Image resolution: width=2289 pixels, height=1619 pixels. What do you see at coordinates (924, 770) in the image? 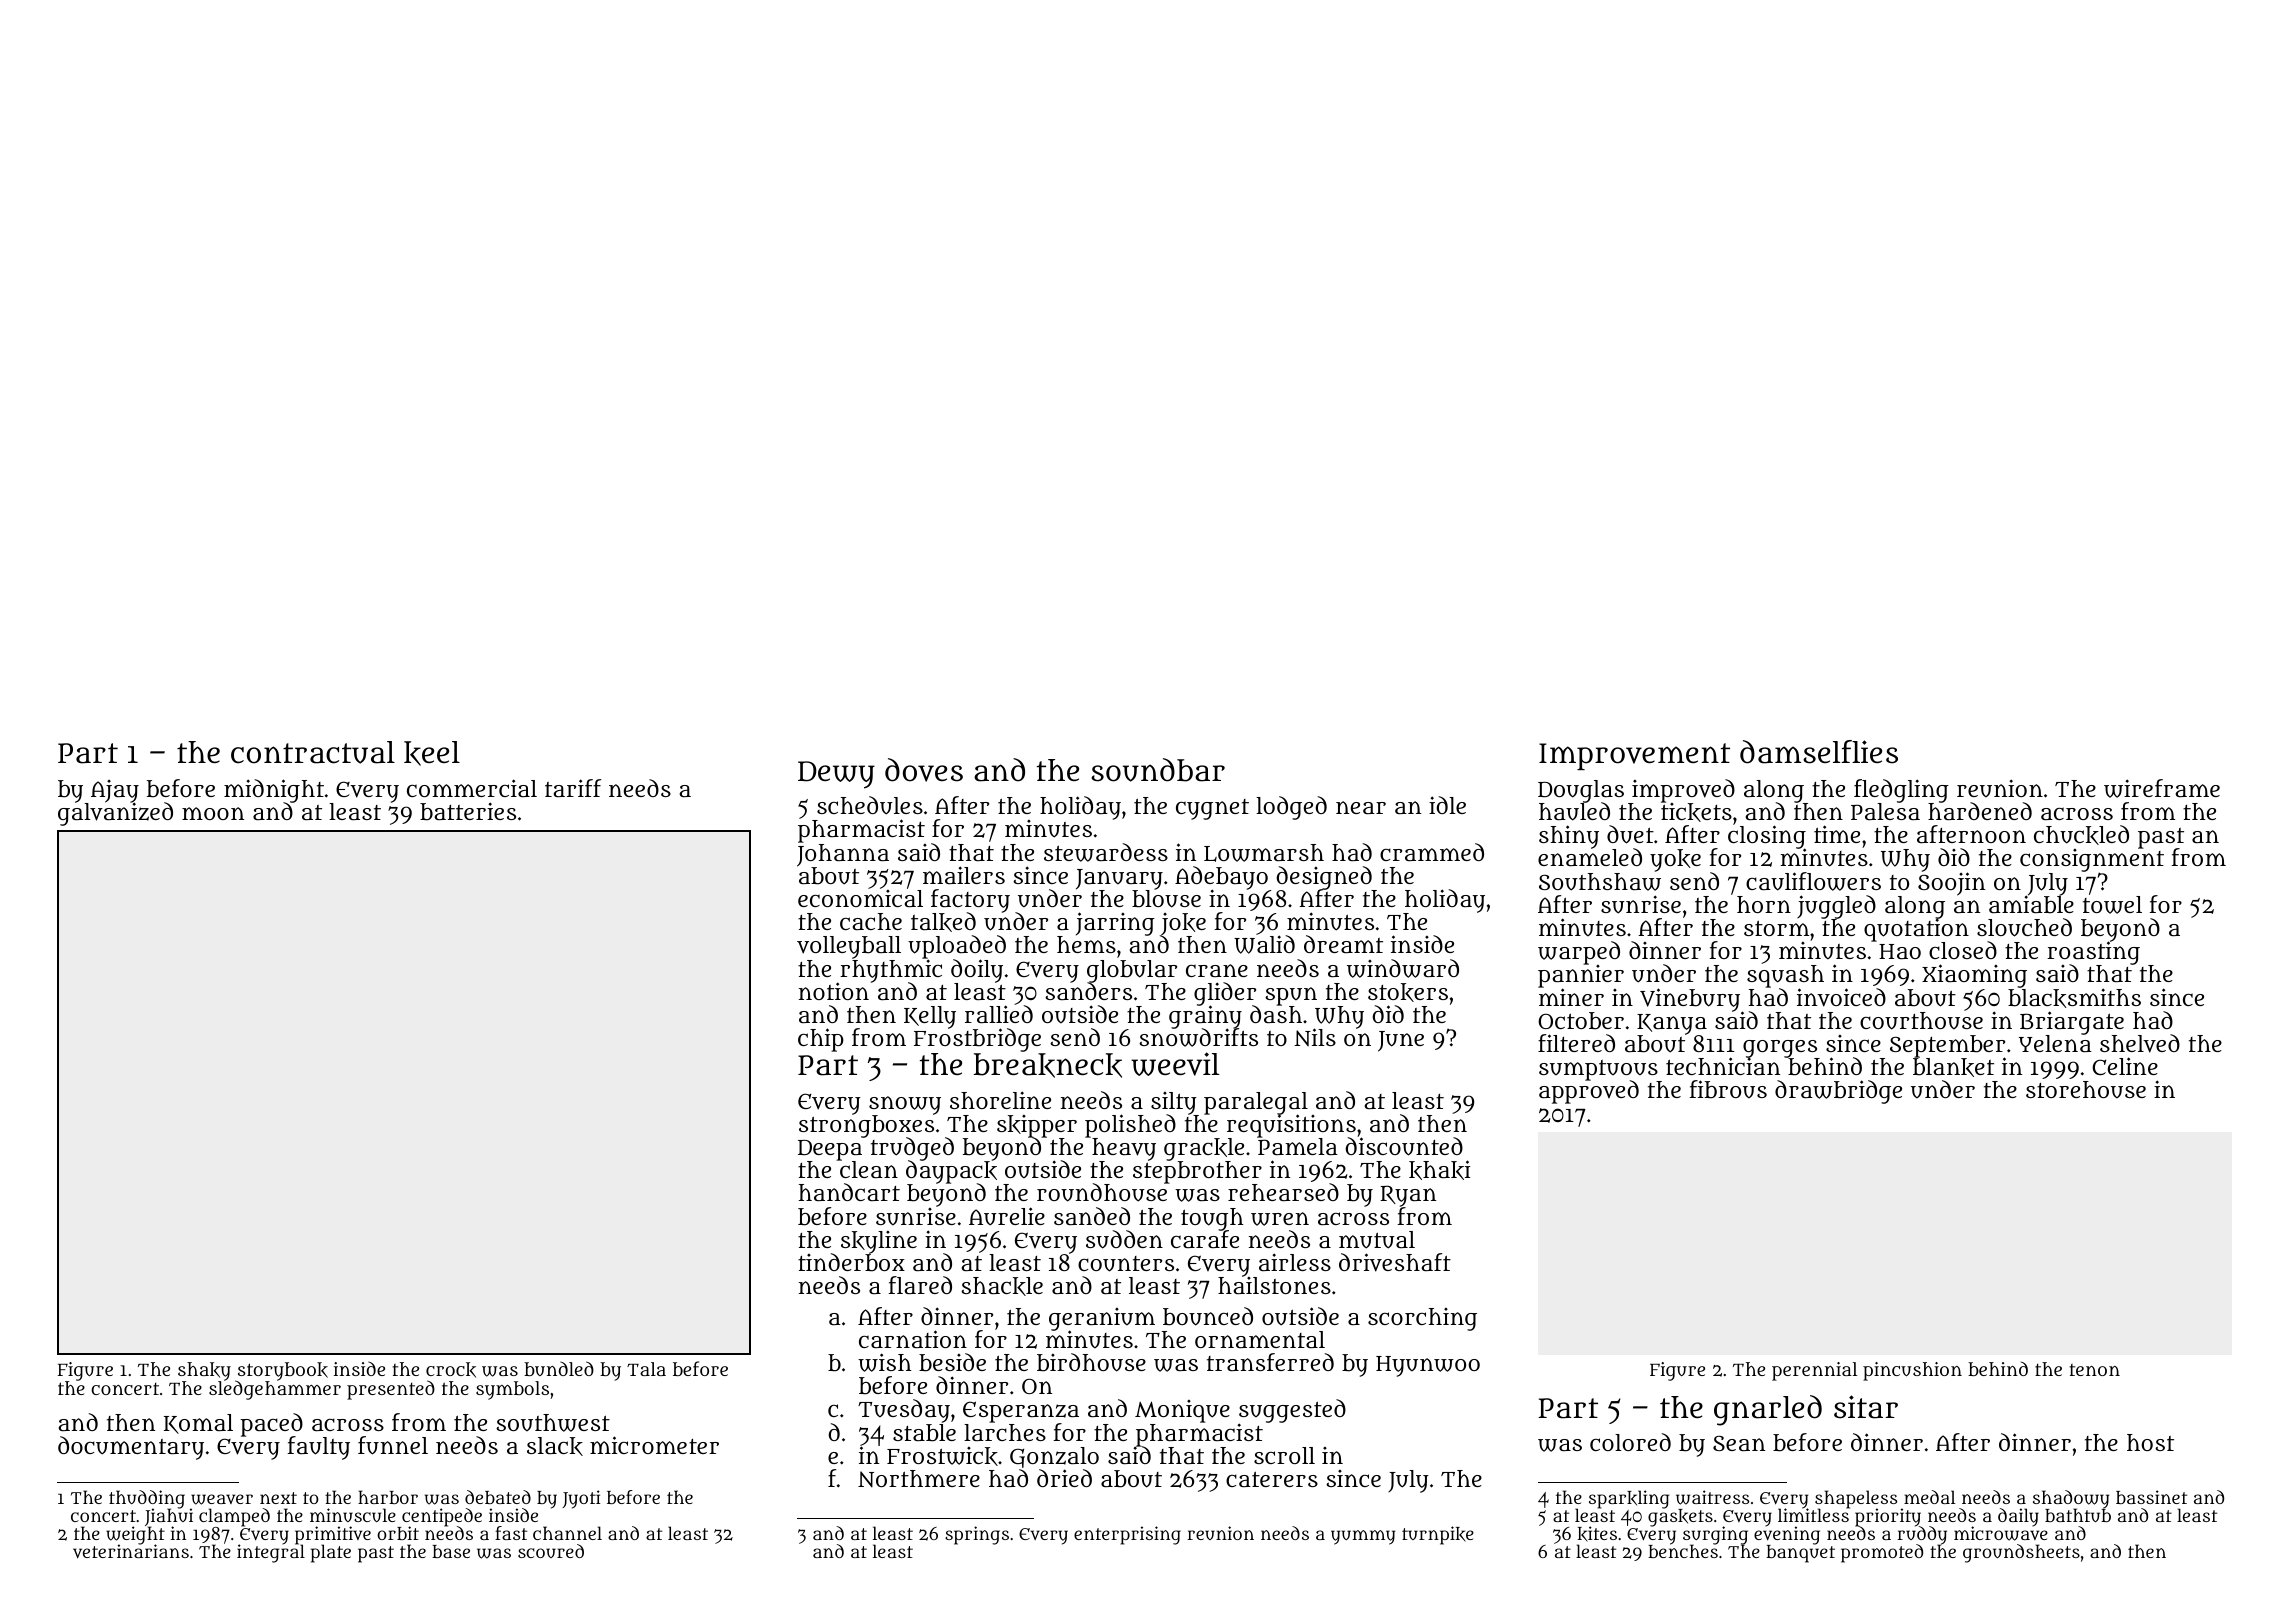
I see `doves` at bounding box center [924, 770].
